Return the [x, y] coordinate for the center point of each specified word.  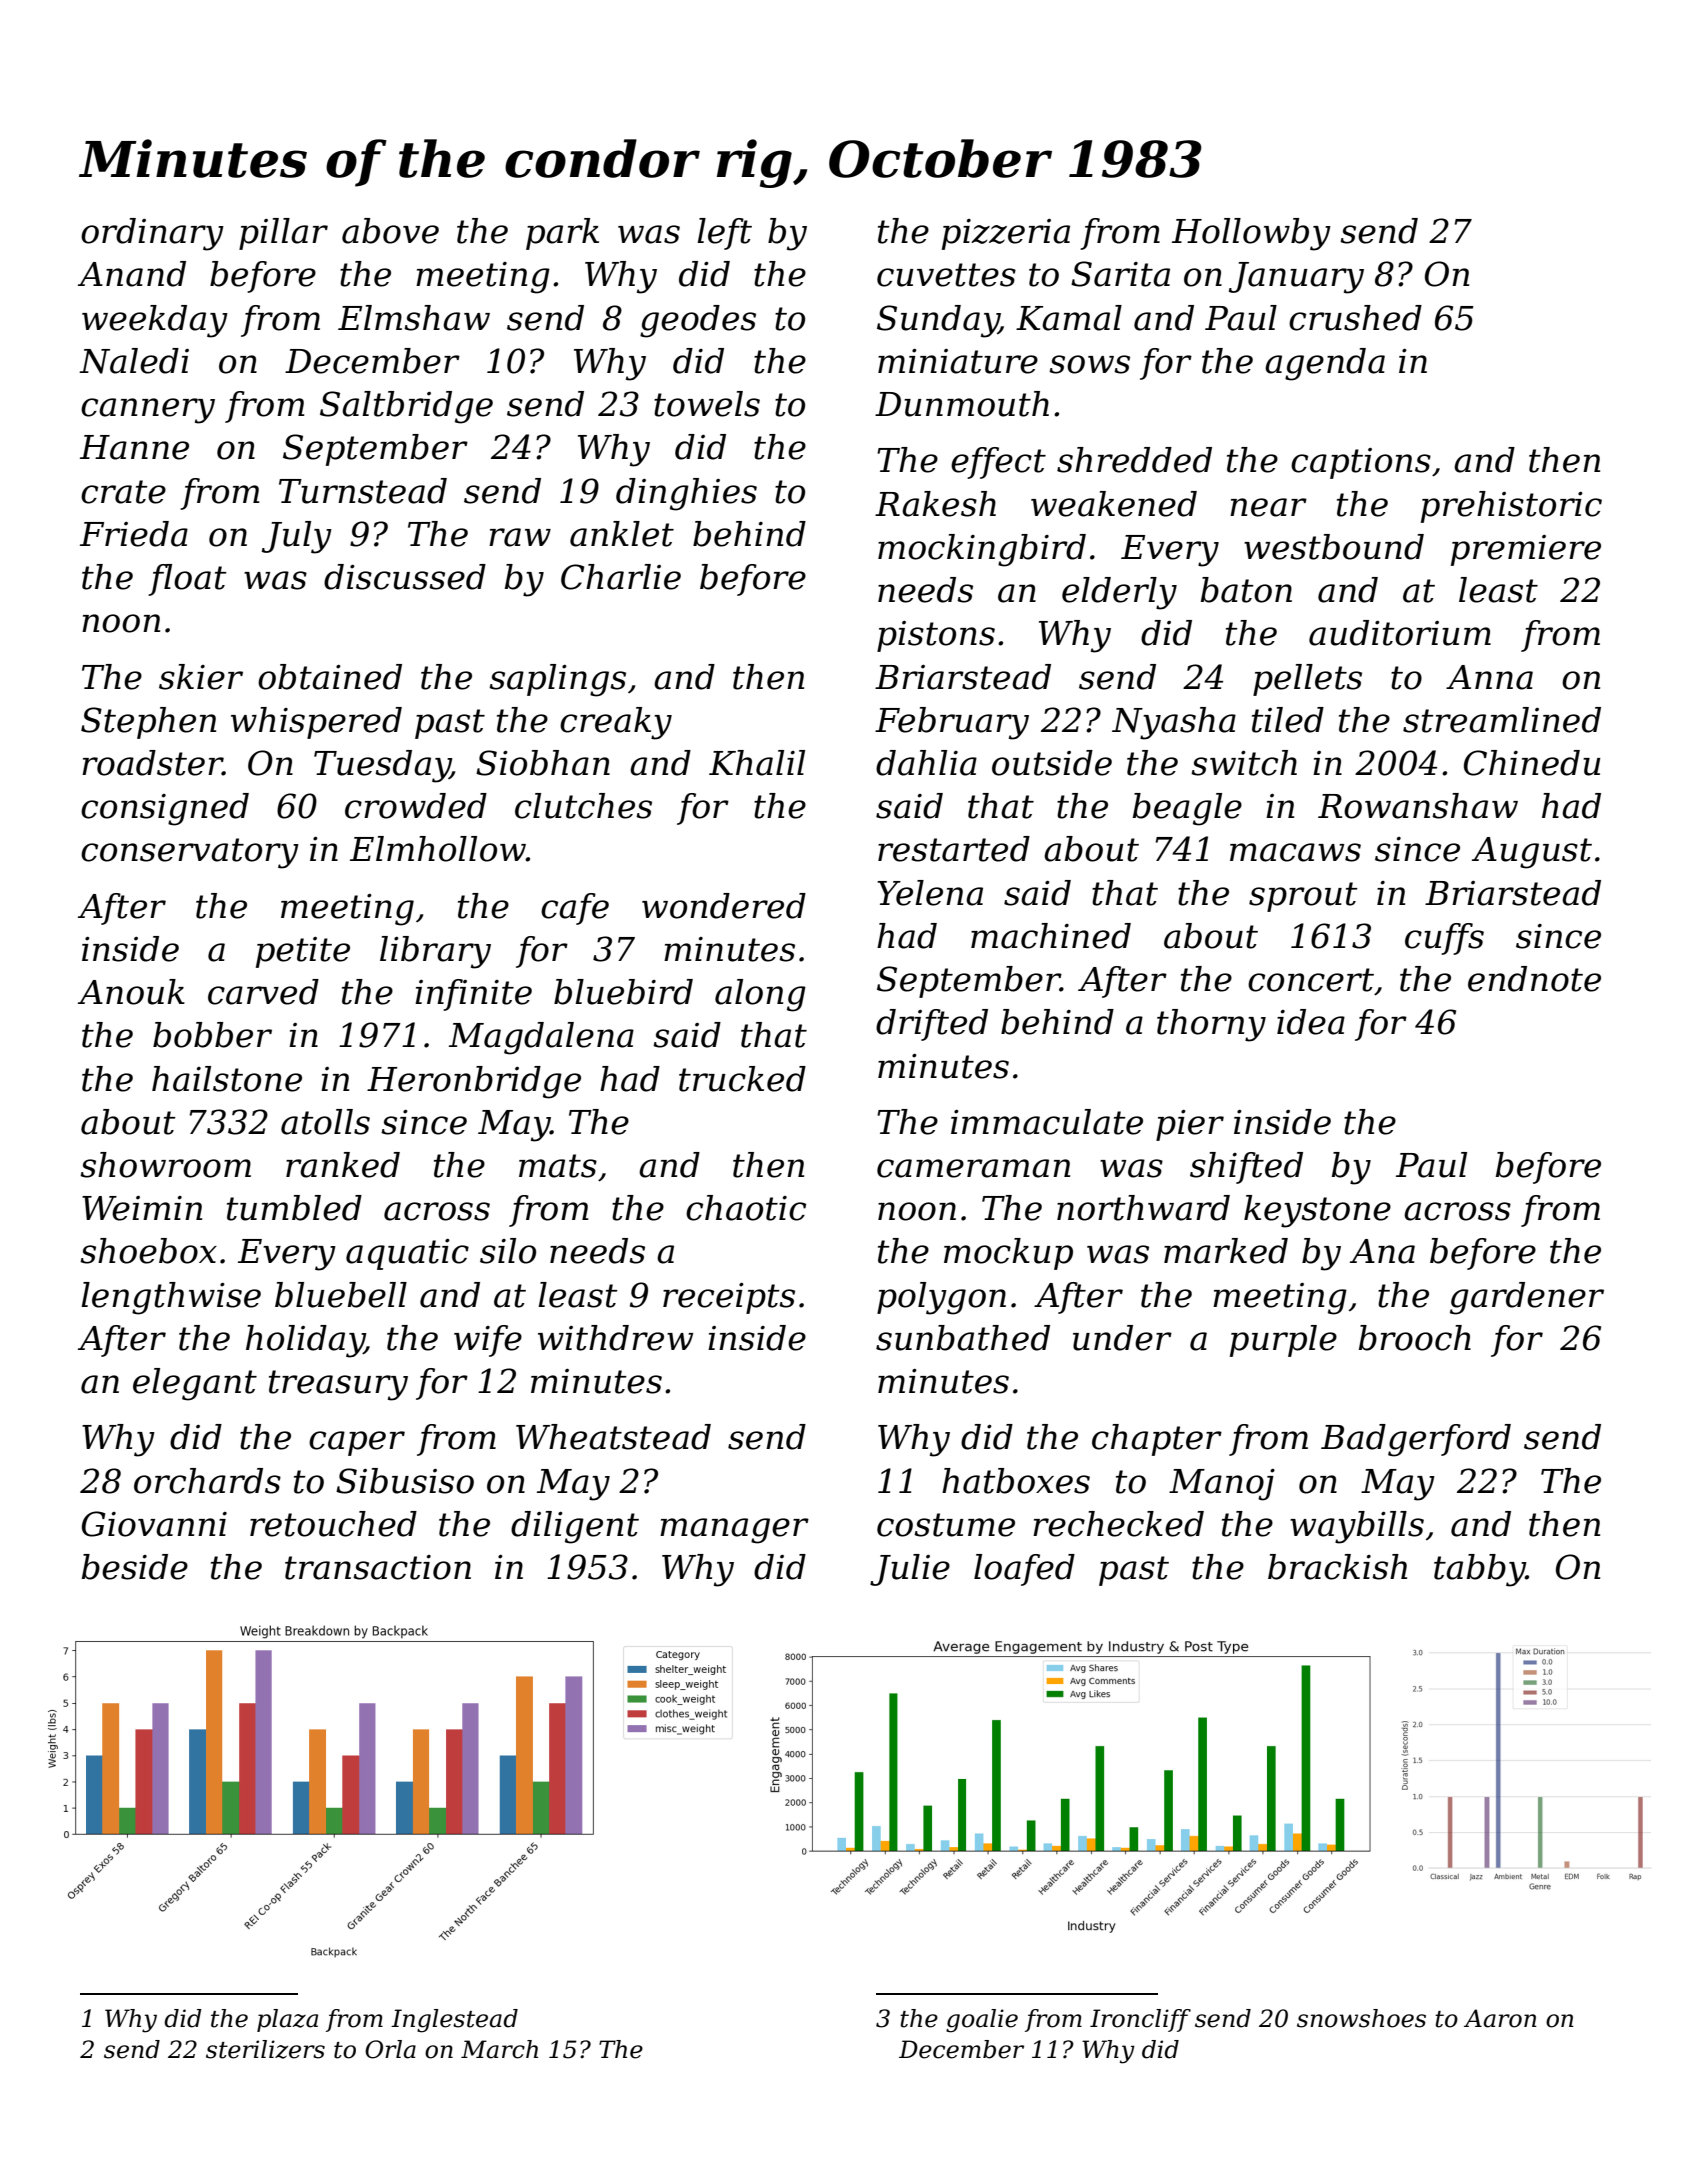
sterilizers [265, 2049]
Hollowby [1251, 234]
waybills [1357, 1527]
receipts [729, 1298]
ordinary [152, 234]
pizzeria [1006, 234]
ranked [343, 1165]
